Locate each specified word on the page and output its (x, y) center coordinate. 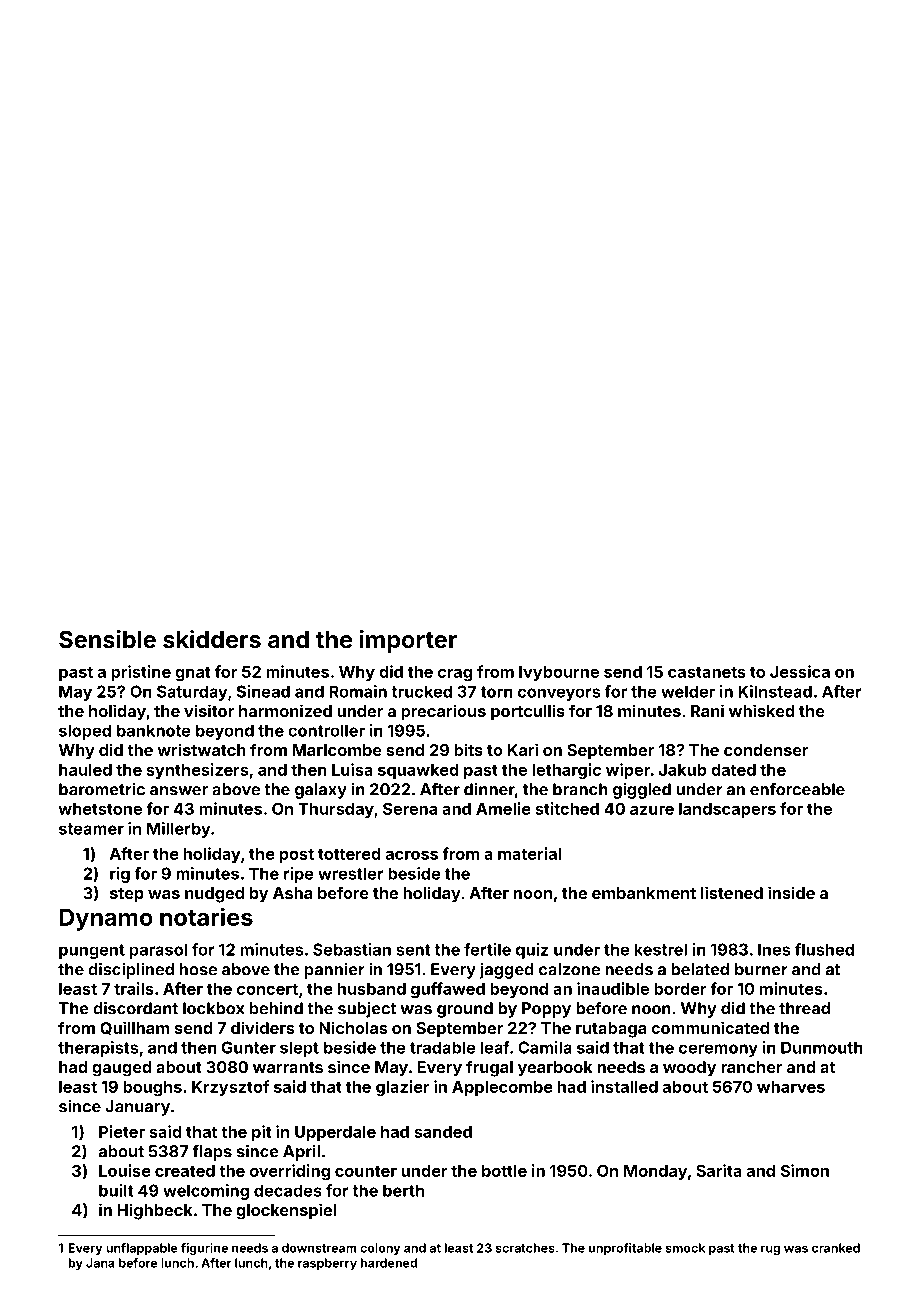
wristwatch (201, 749)
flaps (212, 1153)
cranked (836, 1248)
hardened (389, 1263)
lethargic (566, 771)
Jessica (800, 671)
